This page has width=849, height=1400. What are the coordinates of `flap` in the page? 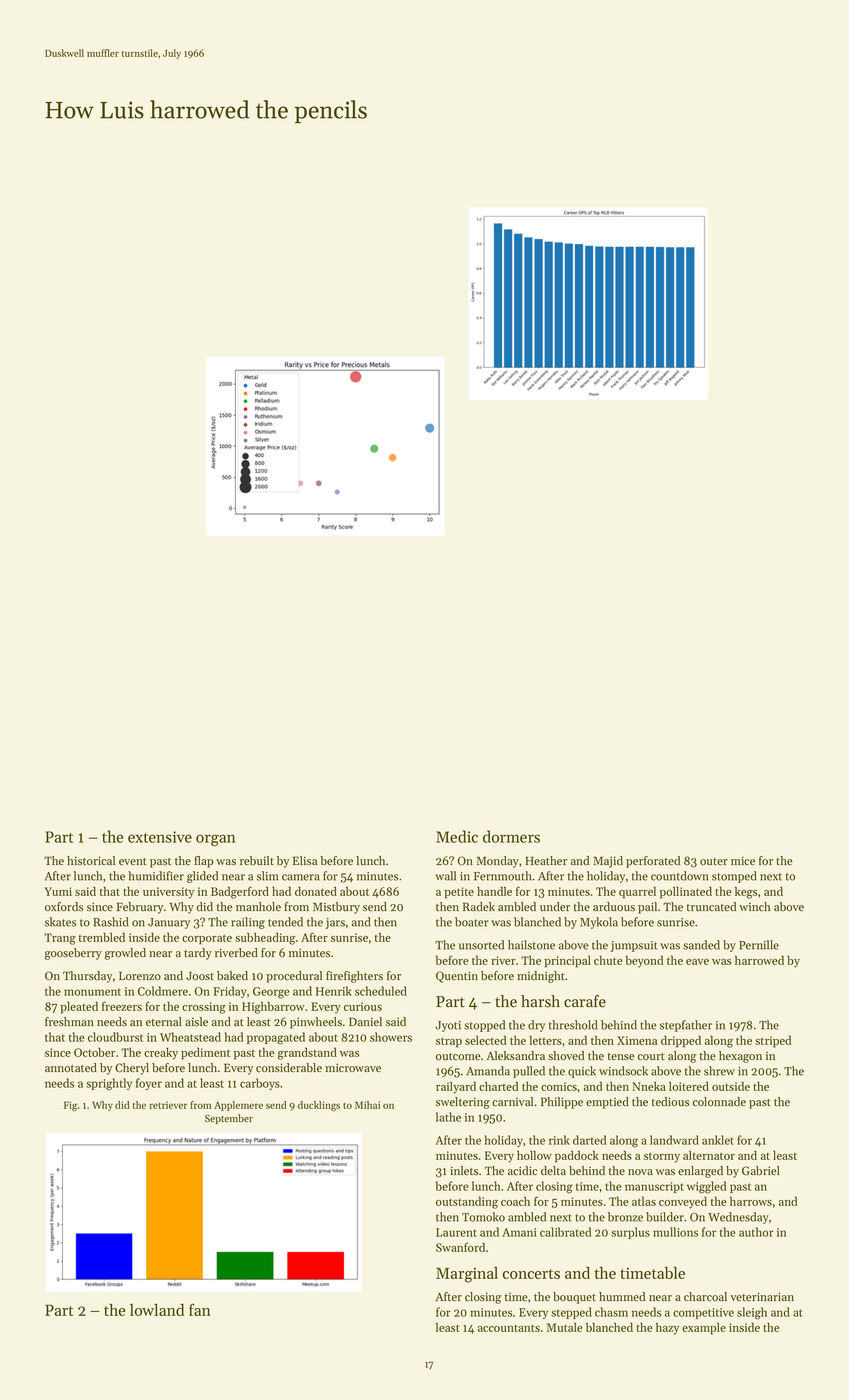 It's located at (203, 862).
